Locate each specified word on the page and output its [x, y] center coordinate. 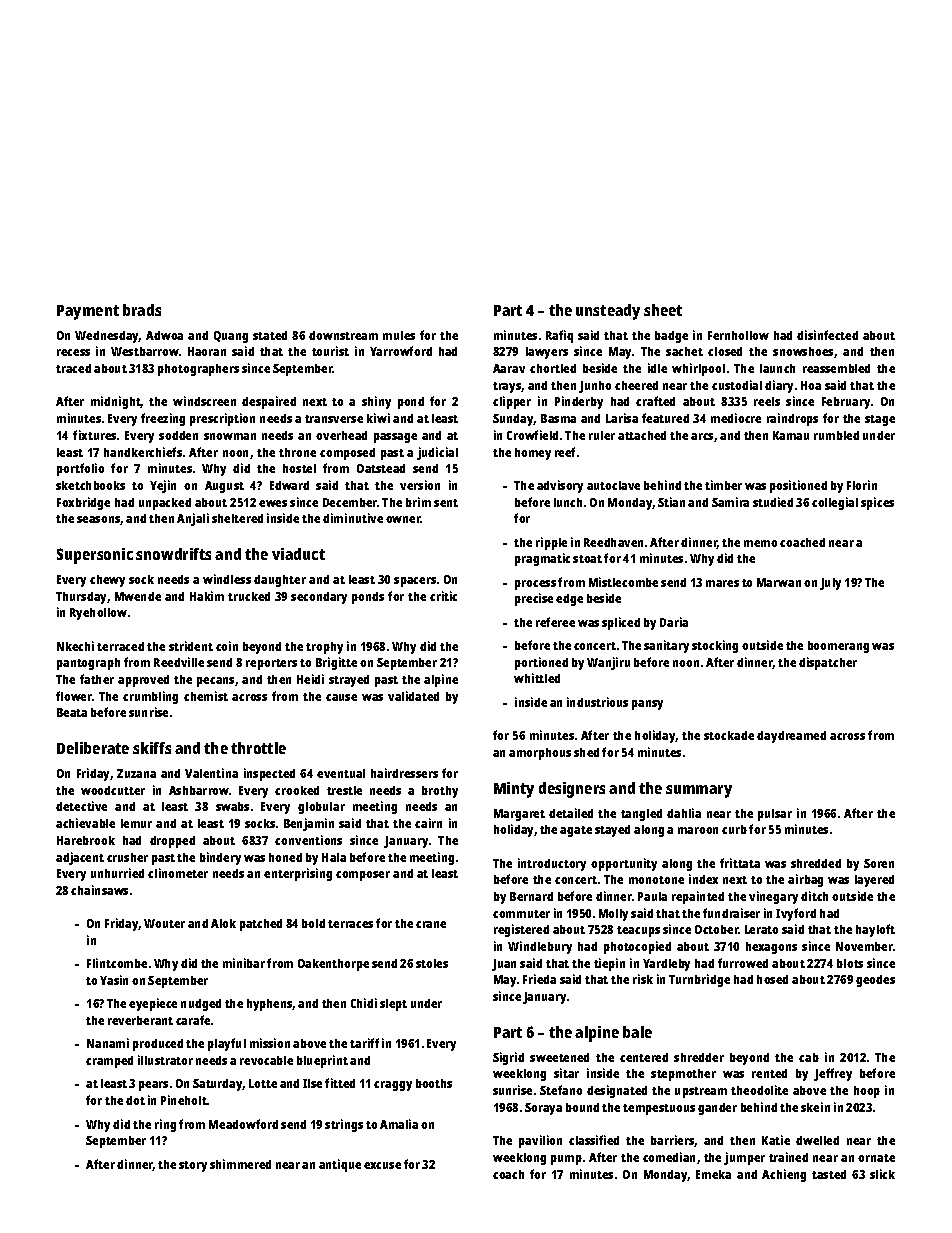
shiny [376, 402]
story [193, 1166]
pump [566, 1160]
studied [773, 502]
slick [882, 1174]
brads [142, 310]
